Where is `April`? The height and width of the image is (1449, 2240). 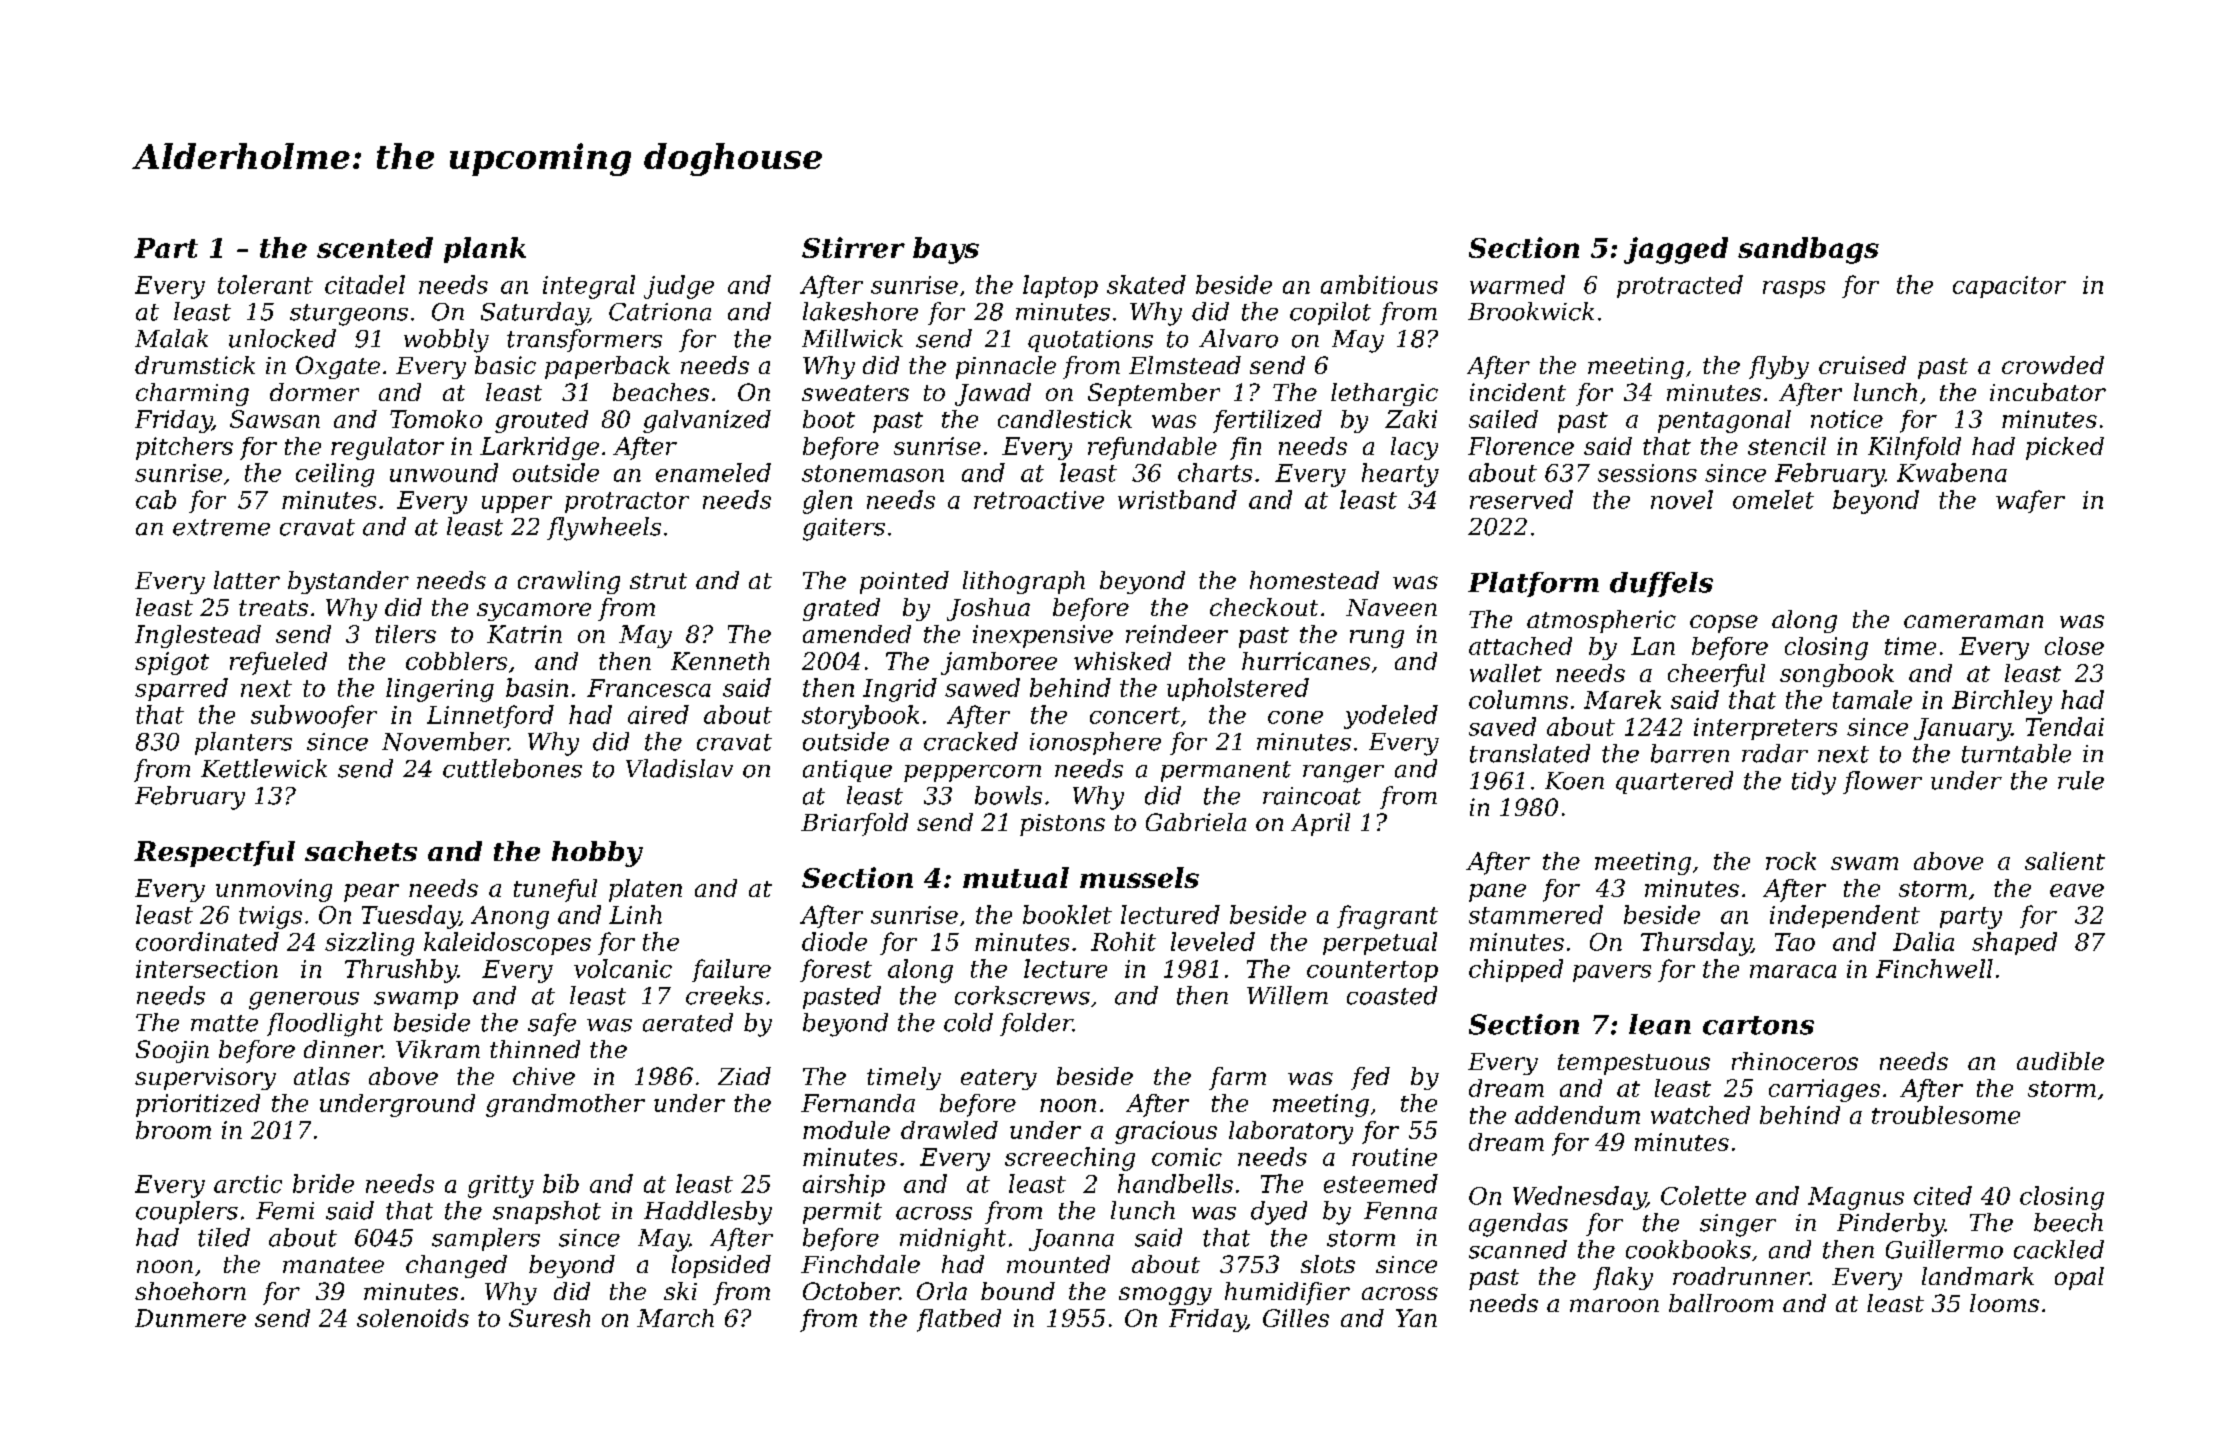
April is located at coordinates (1320, 824).
